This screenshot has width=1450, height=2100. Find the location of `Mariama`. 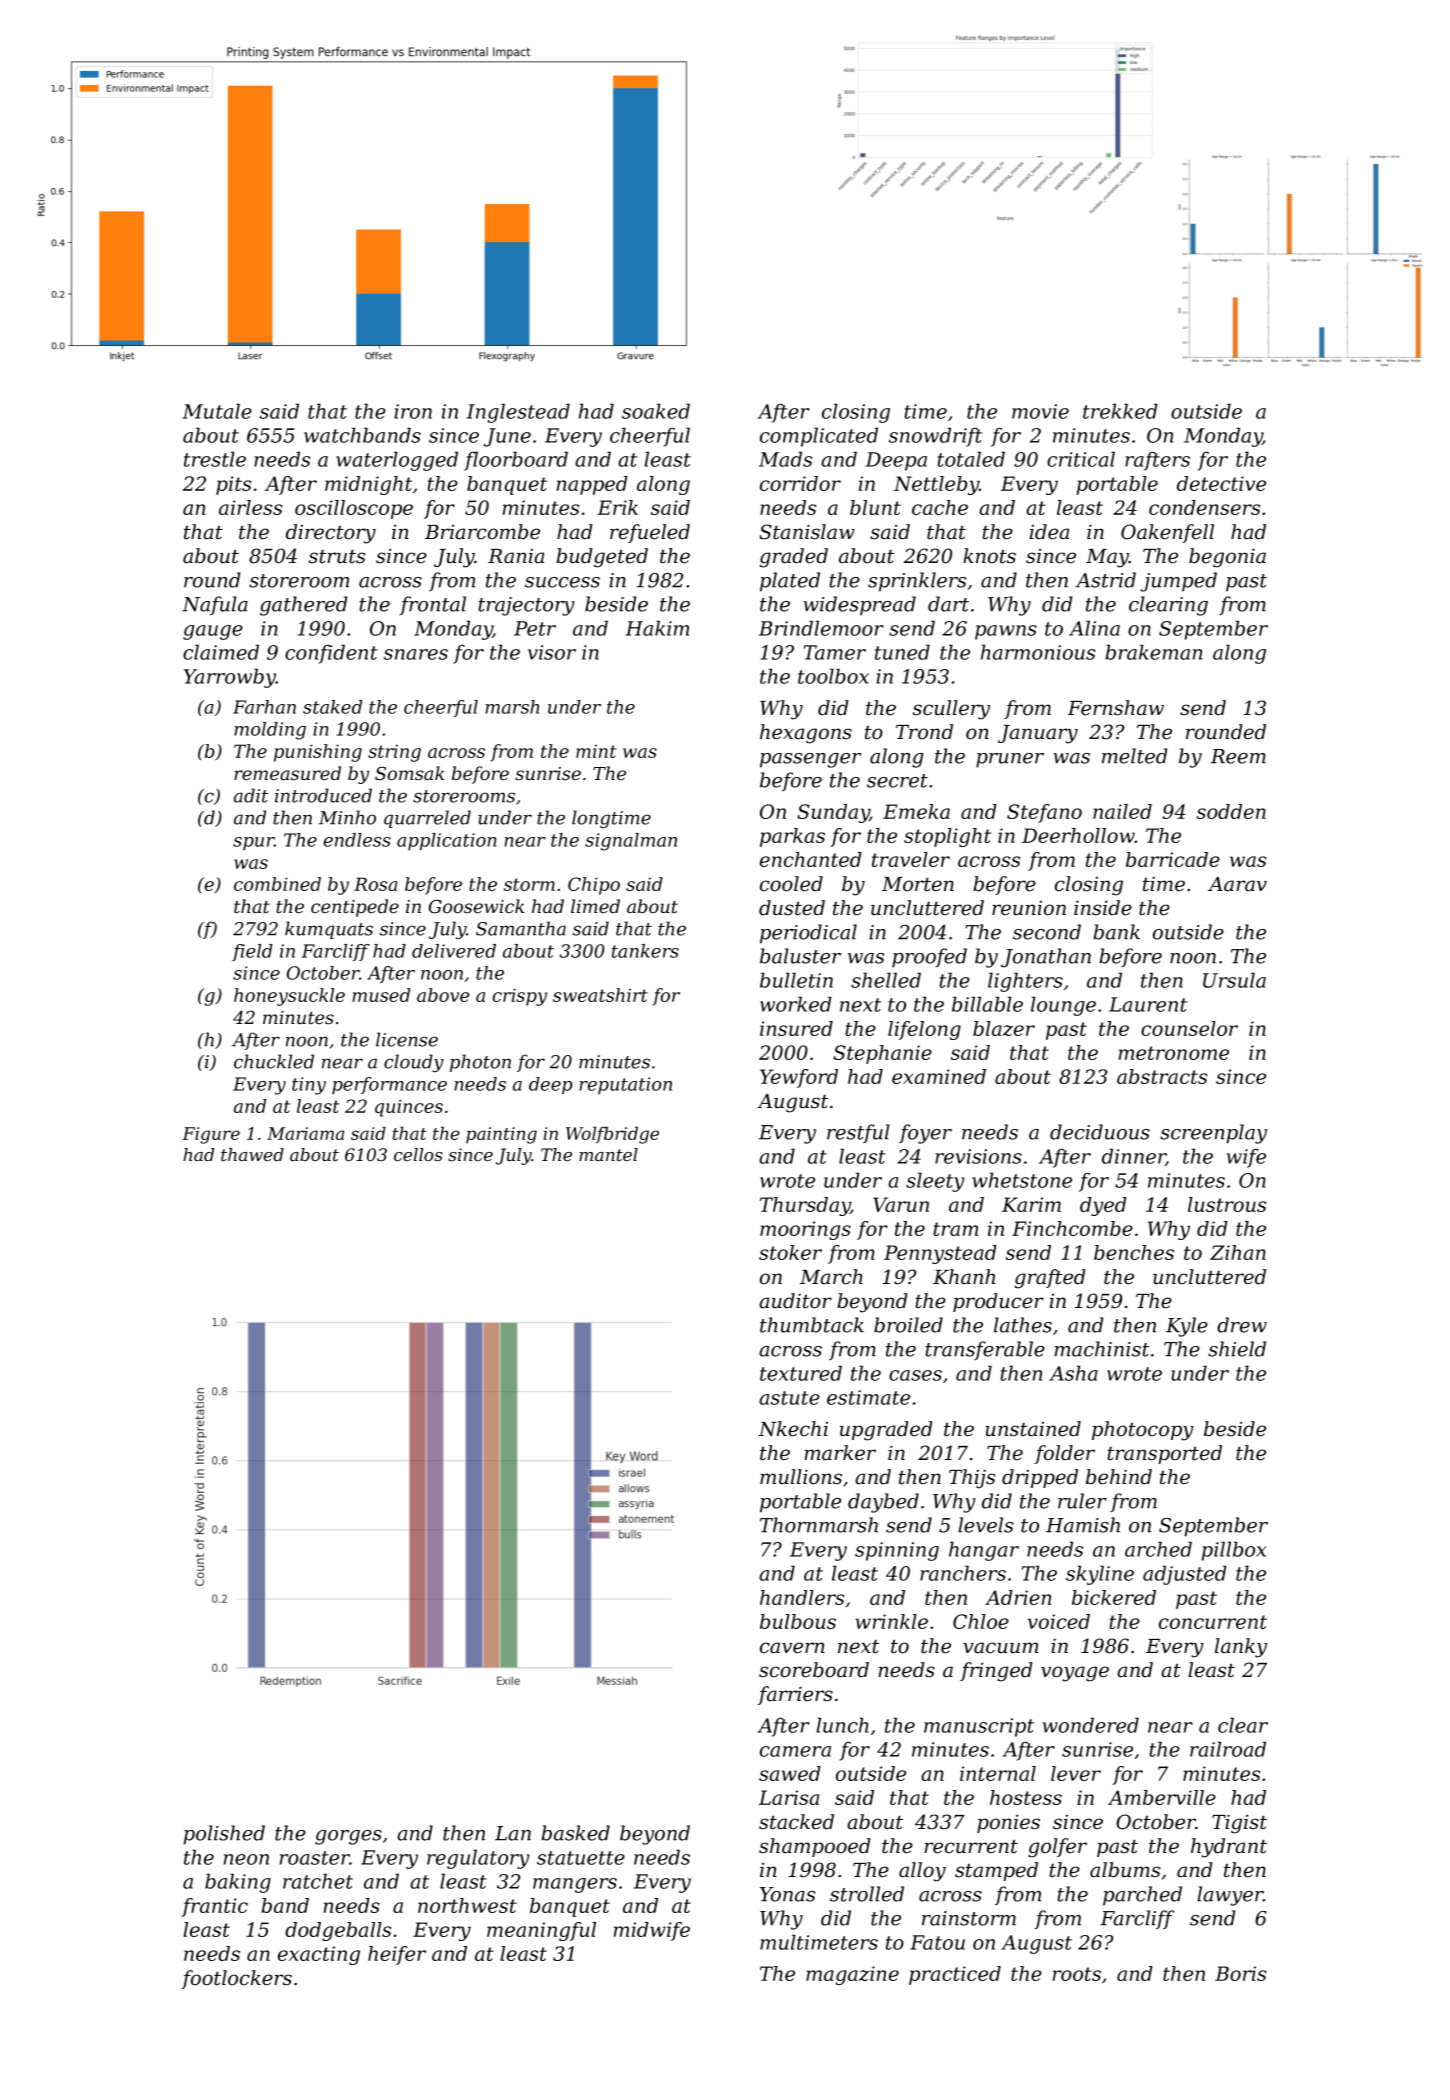

Mariama is located at coordinates (305, 1133).
